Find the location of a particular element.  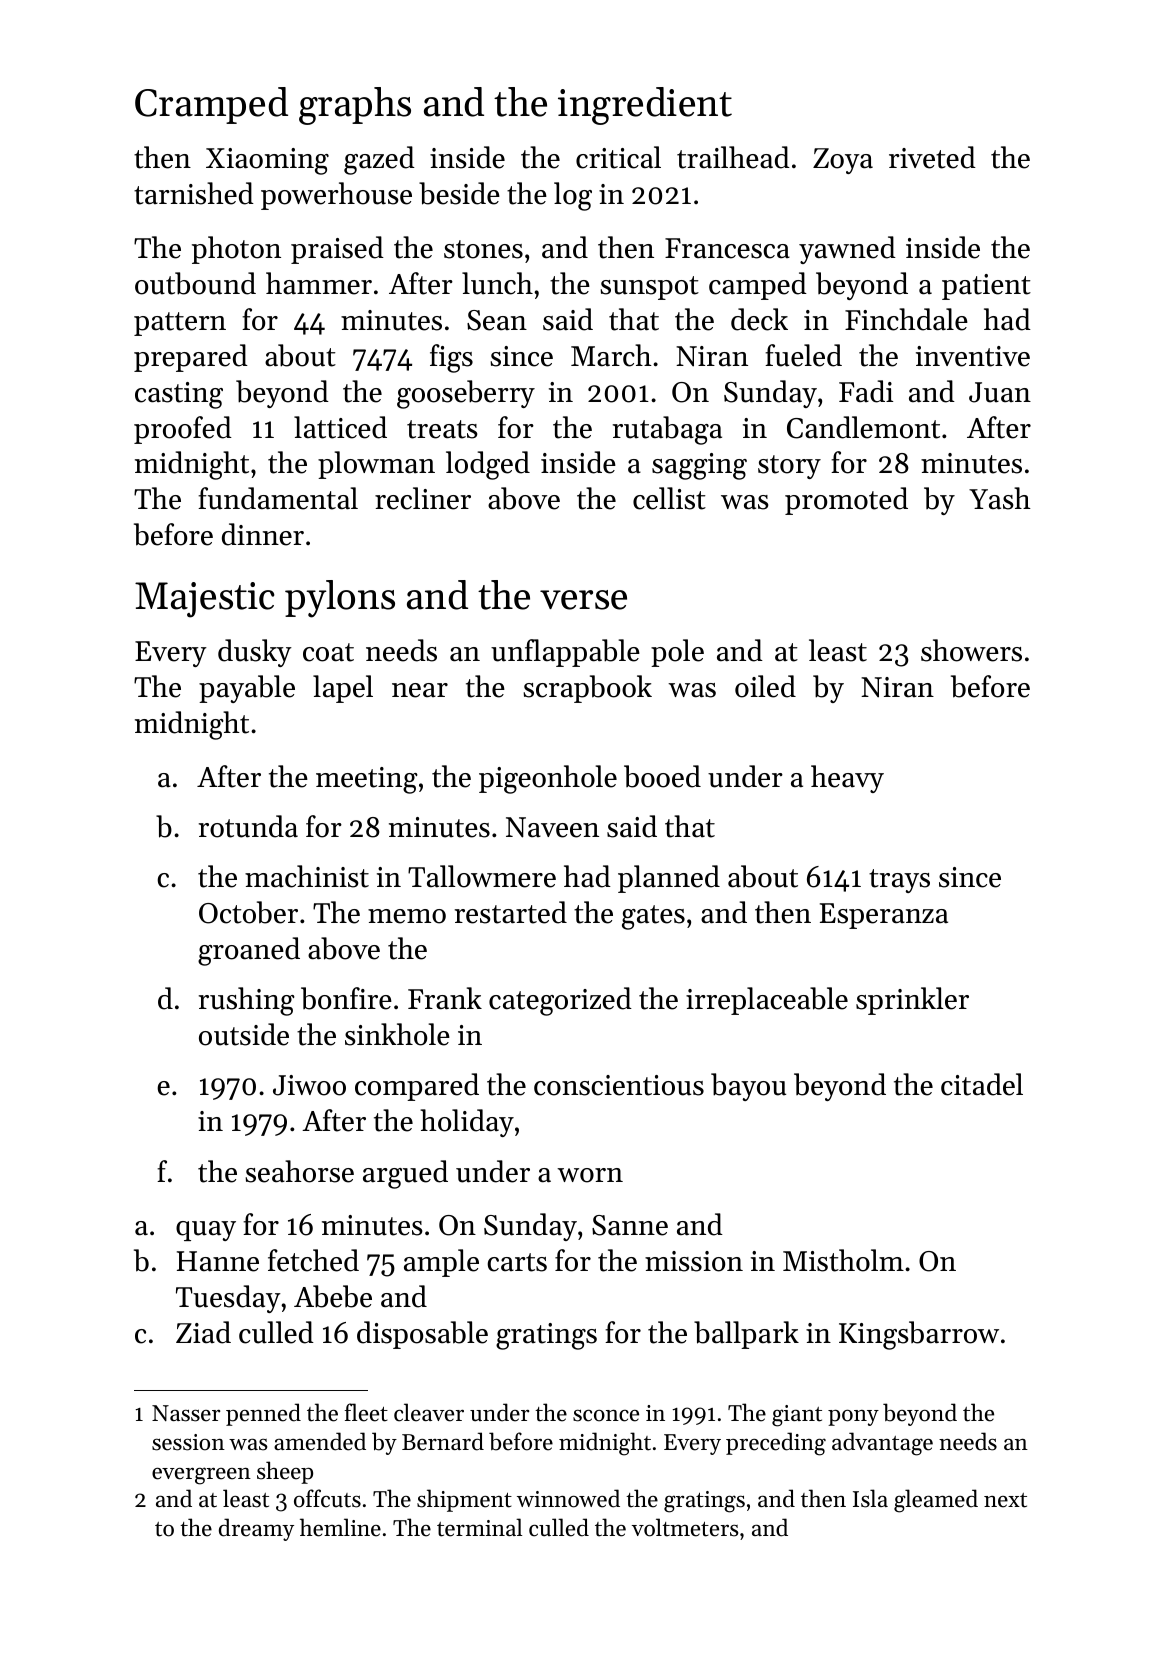

offcuts is located at coordinates (327, 1498).
